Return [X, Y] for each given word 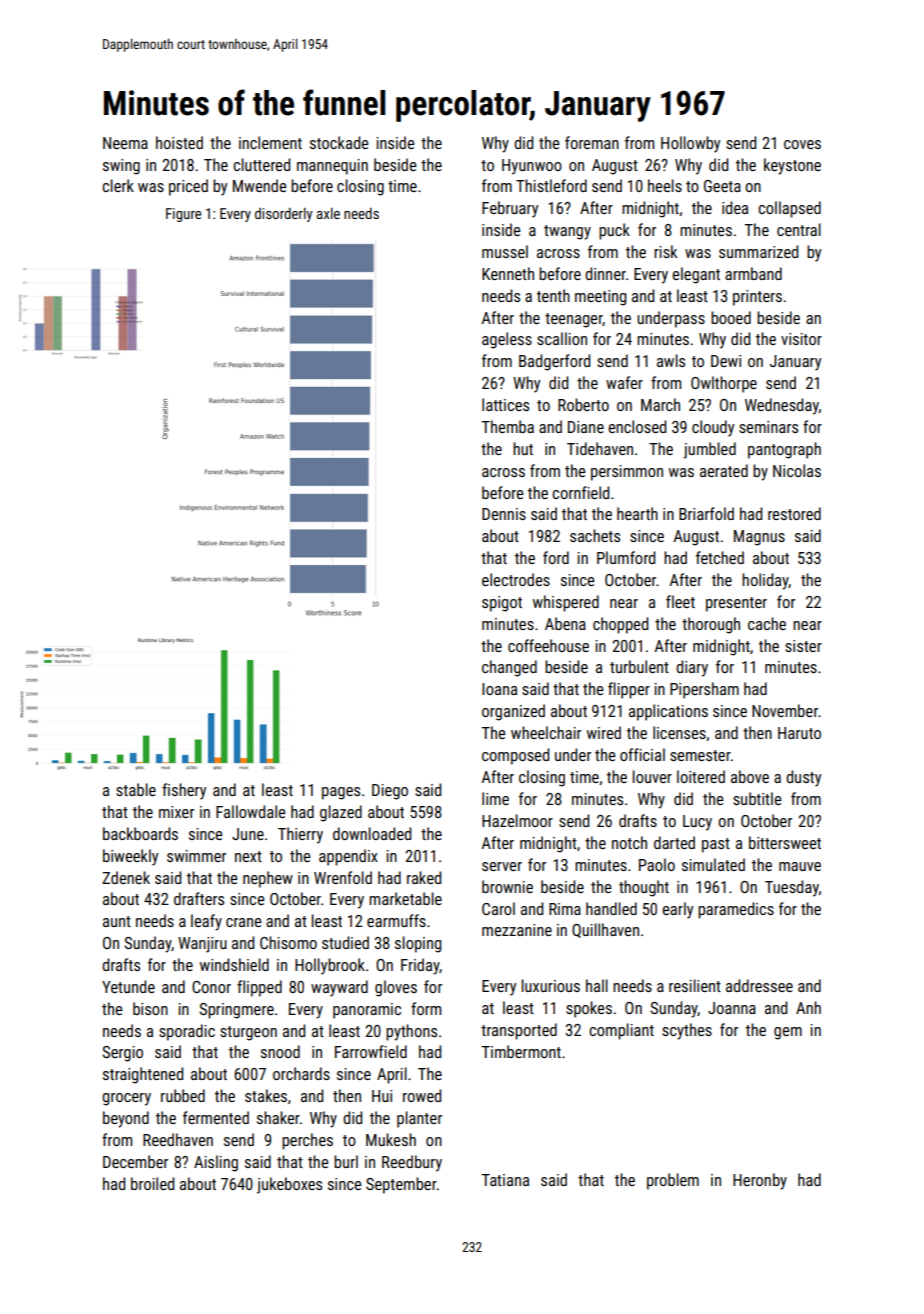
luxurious [551, 985]
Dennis [504, 514]
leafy [206, 922]
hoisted [179, 142]
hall [597, 985]
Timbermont [521, 1051]
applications [668, 712]
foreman [592, 142]
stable [136, 789]
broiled [152, 1183]
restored [794, 513]
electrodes [516, 579]
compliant [621, 1031]
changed [509, 668]
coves [802, 144]
